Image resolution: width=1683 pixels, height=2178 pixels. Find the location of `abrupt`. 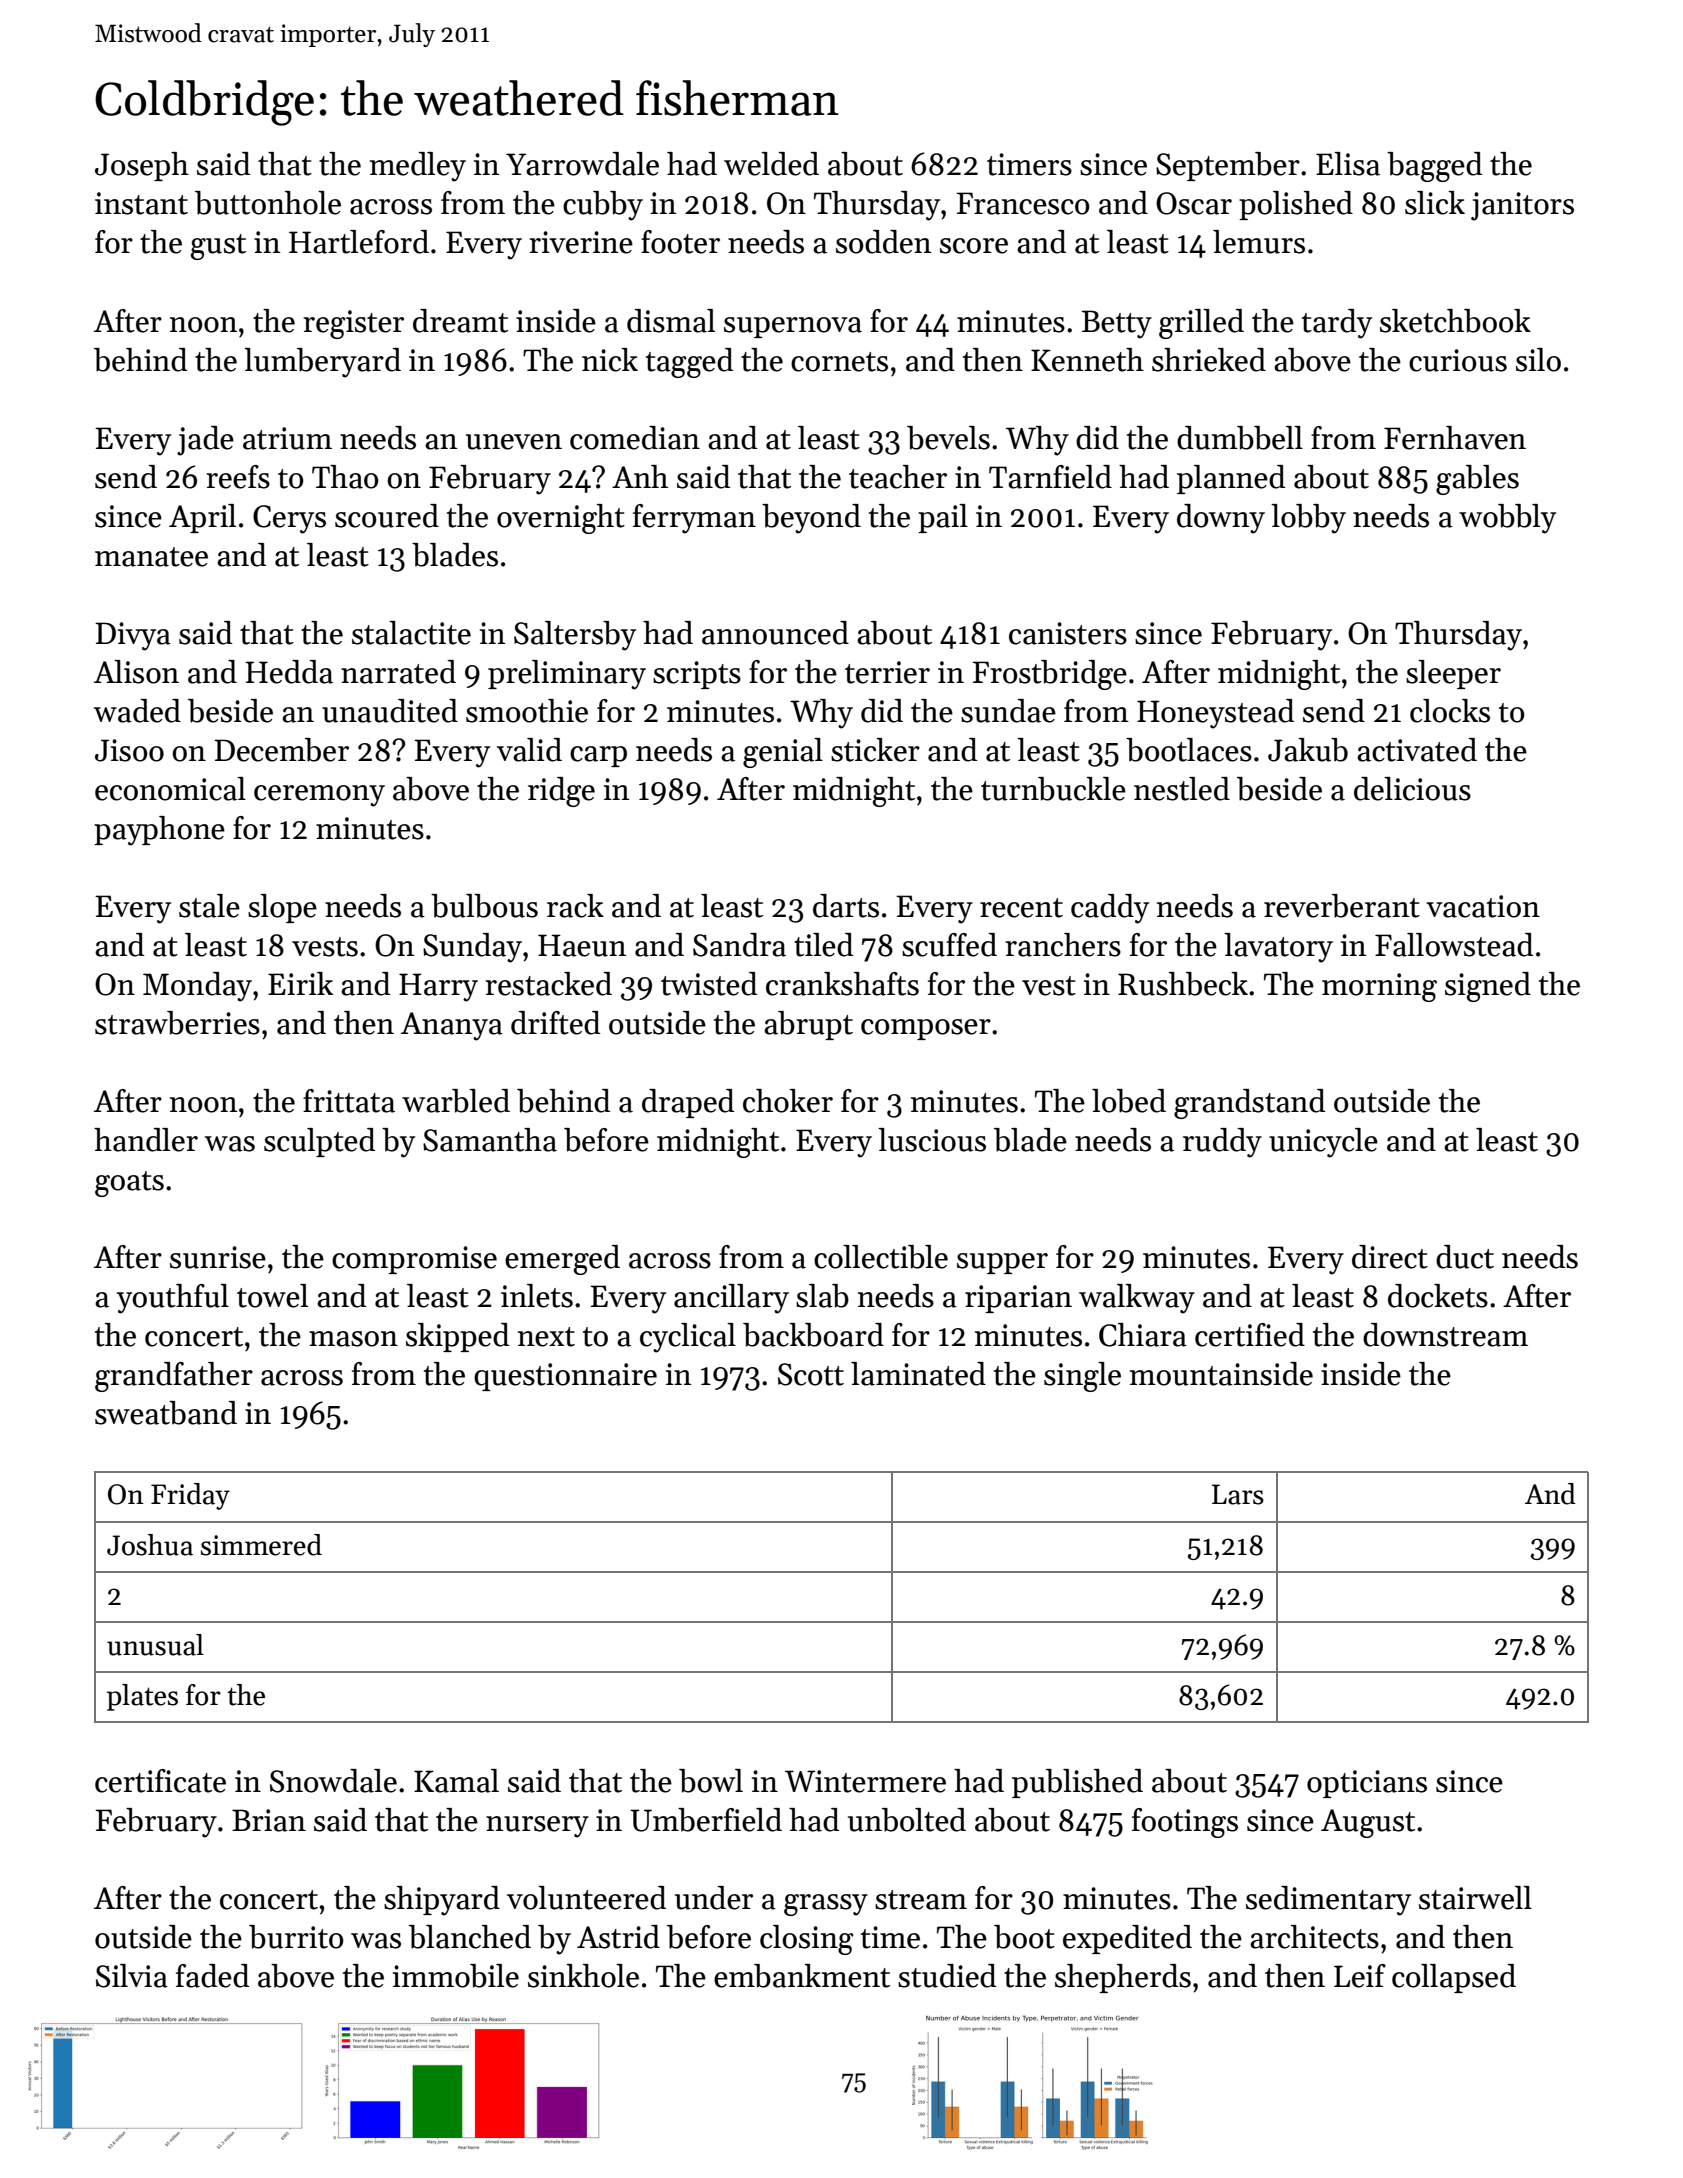

abrupt is located at coordinates (808, 1025).
